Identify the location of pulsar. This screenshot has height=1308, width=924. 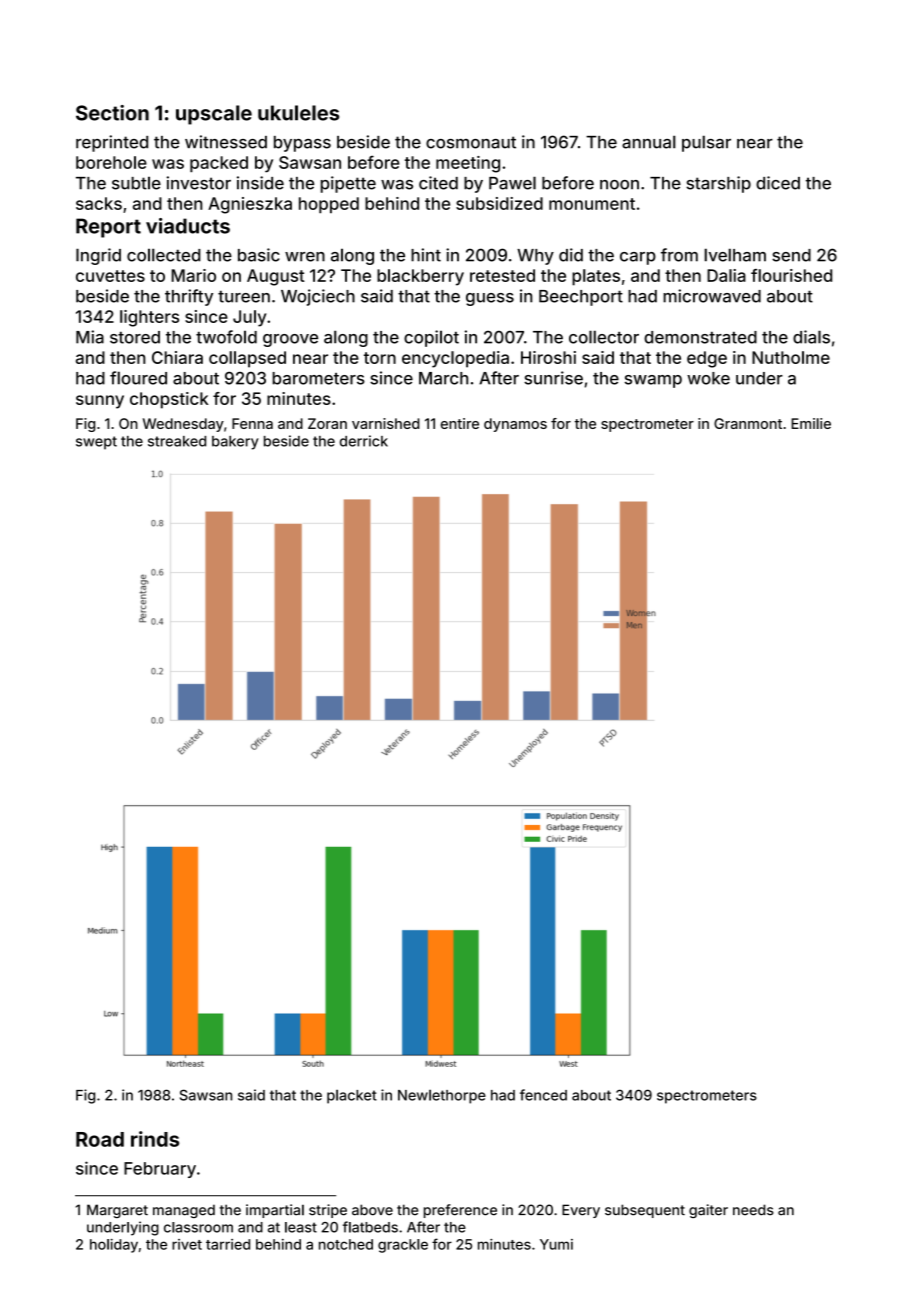
(706, 143).
